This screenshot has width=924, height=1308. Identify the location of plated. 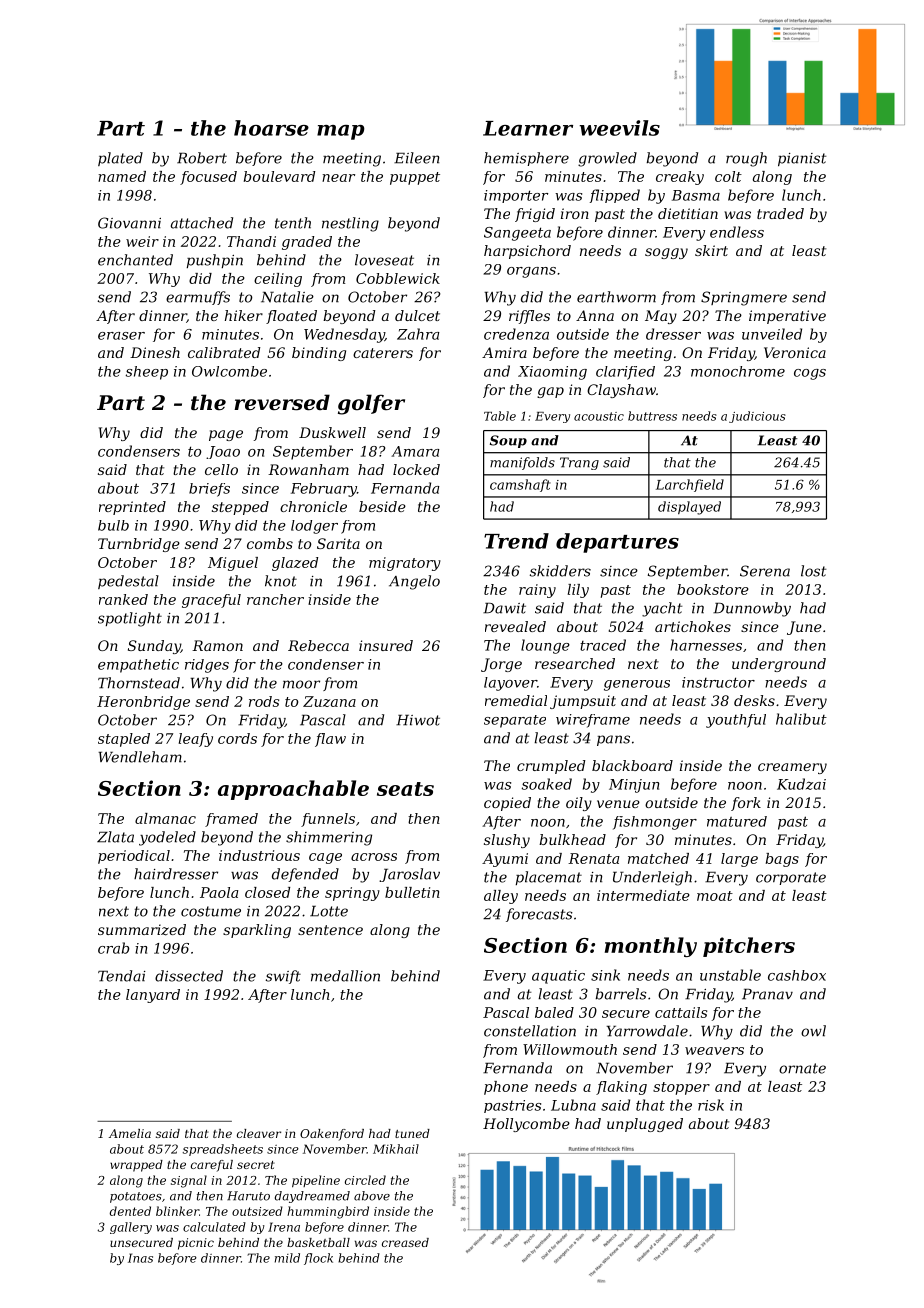
(120, 159).
